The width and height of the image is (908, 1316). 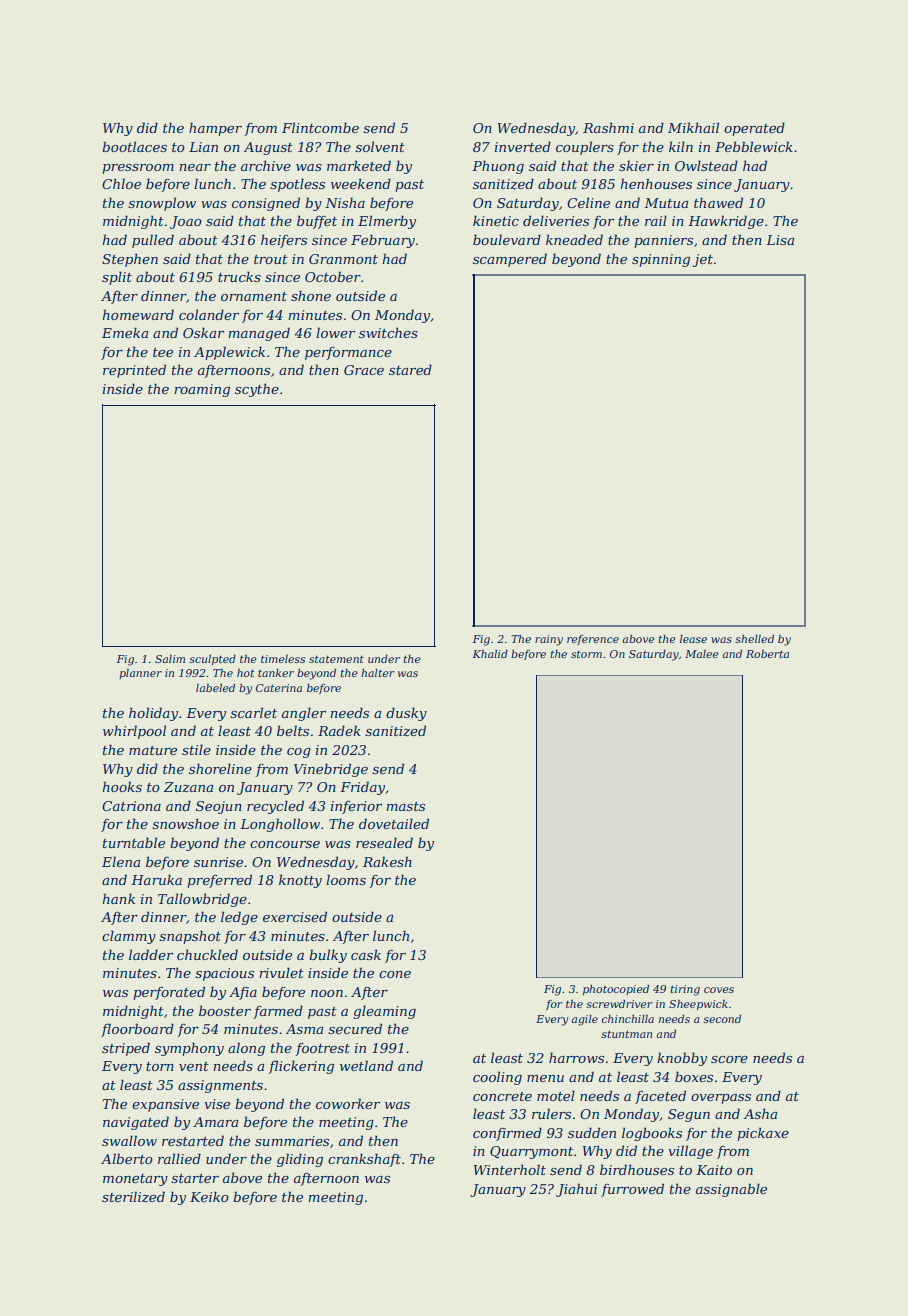 I want to click on Caterina, so click(x=279, y=688).
